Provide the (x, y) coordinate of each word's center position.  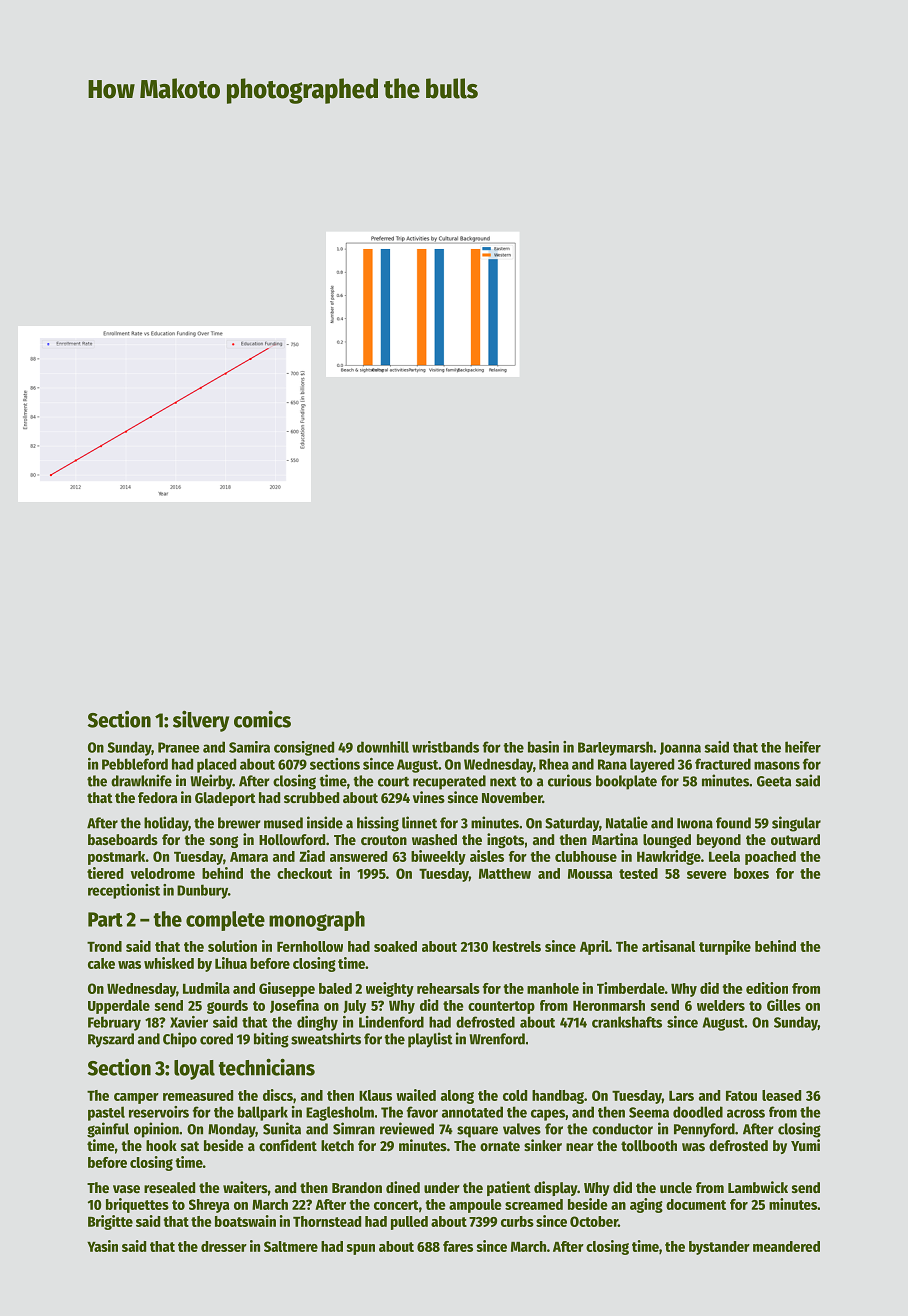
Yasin (102, 1246)
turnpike (725, 947)
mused (283, 823)
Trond (104, 946)
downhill (383, 747)
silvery (201, 721)
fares (458, 1246)
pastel (106, 1113)
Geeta (774, 781)
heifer (803, 747)
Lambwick (758, 1187)
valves (522, 1129)
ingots (505, 840)
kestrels (517, 946)
